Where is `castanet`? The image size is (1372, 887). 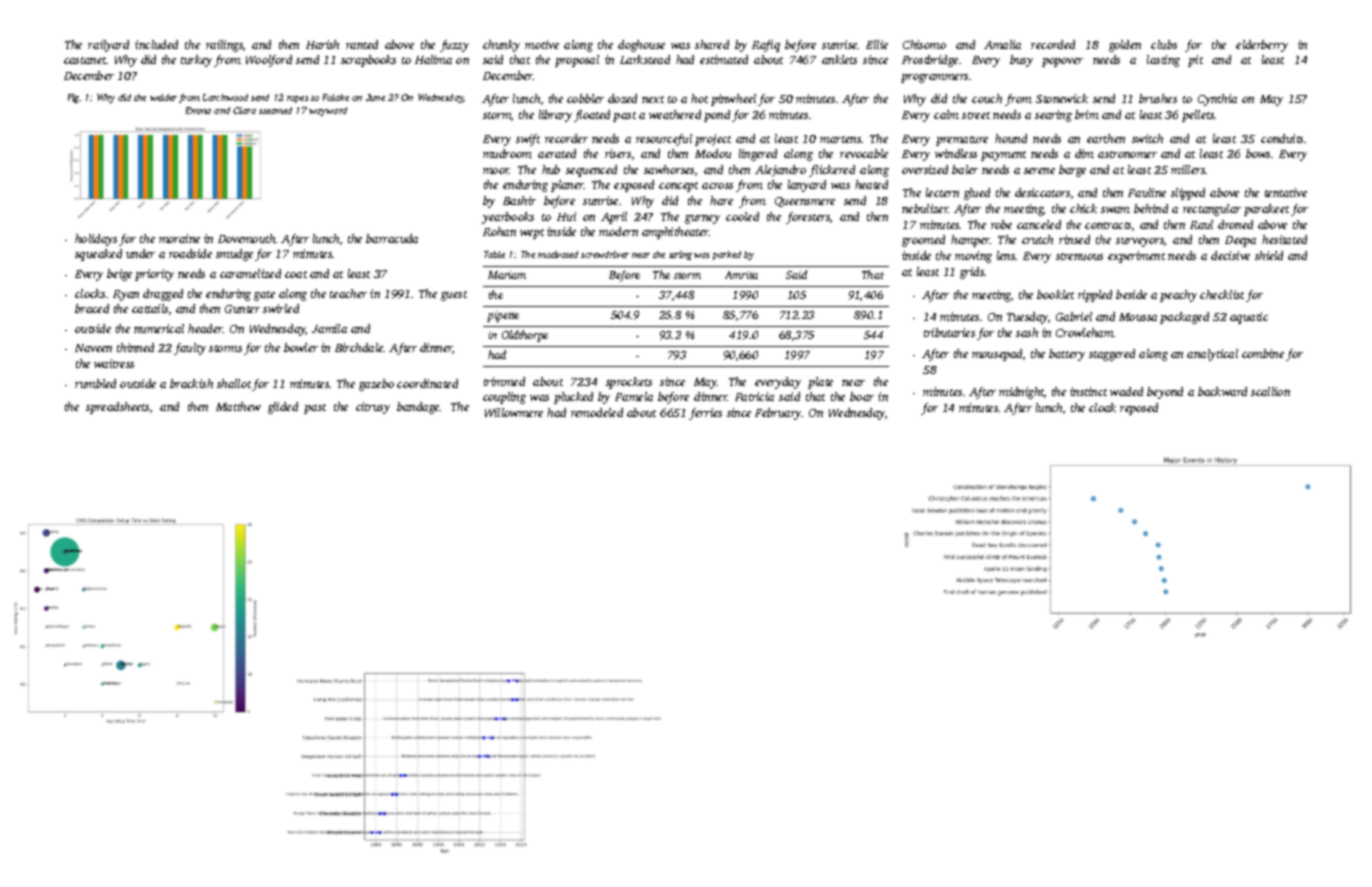 castanet is located at coordinates (85, 60).
